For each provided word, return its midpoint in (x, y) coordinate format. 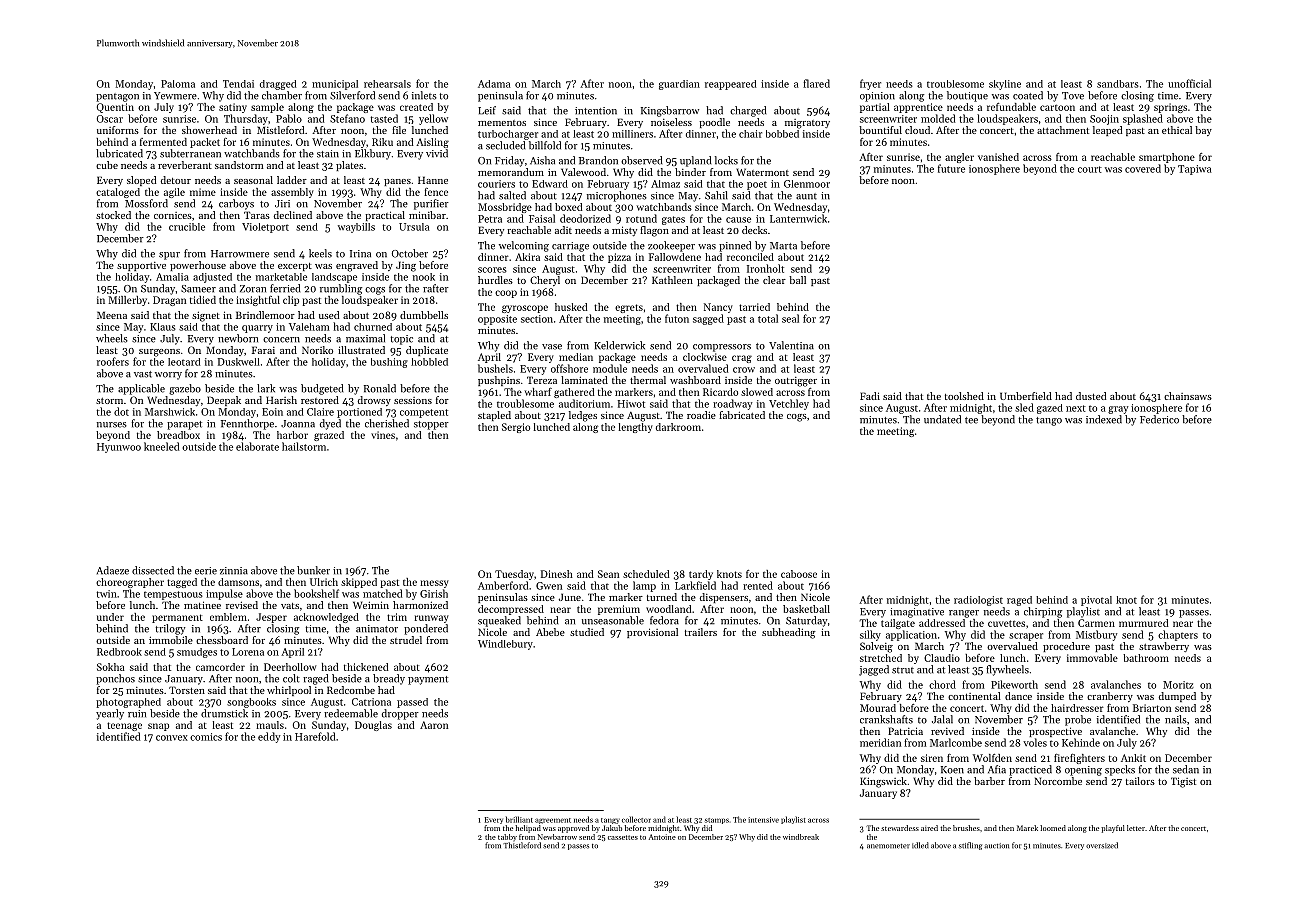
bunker (313, 570)
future (951, 168)
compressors (722, 348)
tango (1049, 421)
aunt (806, 196)
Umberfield (1026, 396)
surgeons (159, 353)
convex (172, 738)
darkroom (678, 427)
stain (328, 154)
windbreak (801, 837)
